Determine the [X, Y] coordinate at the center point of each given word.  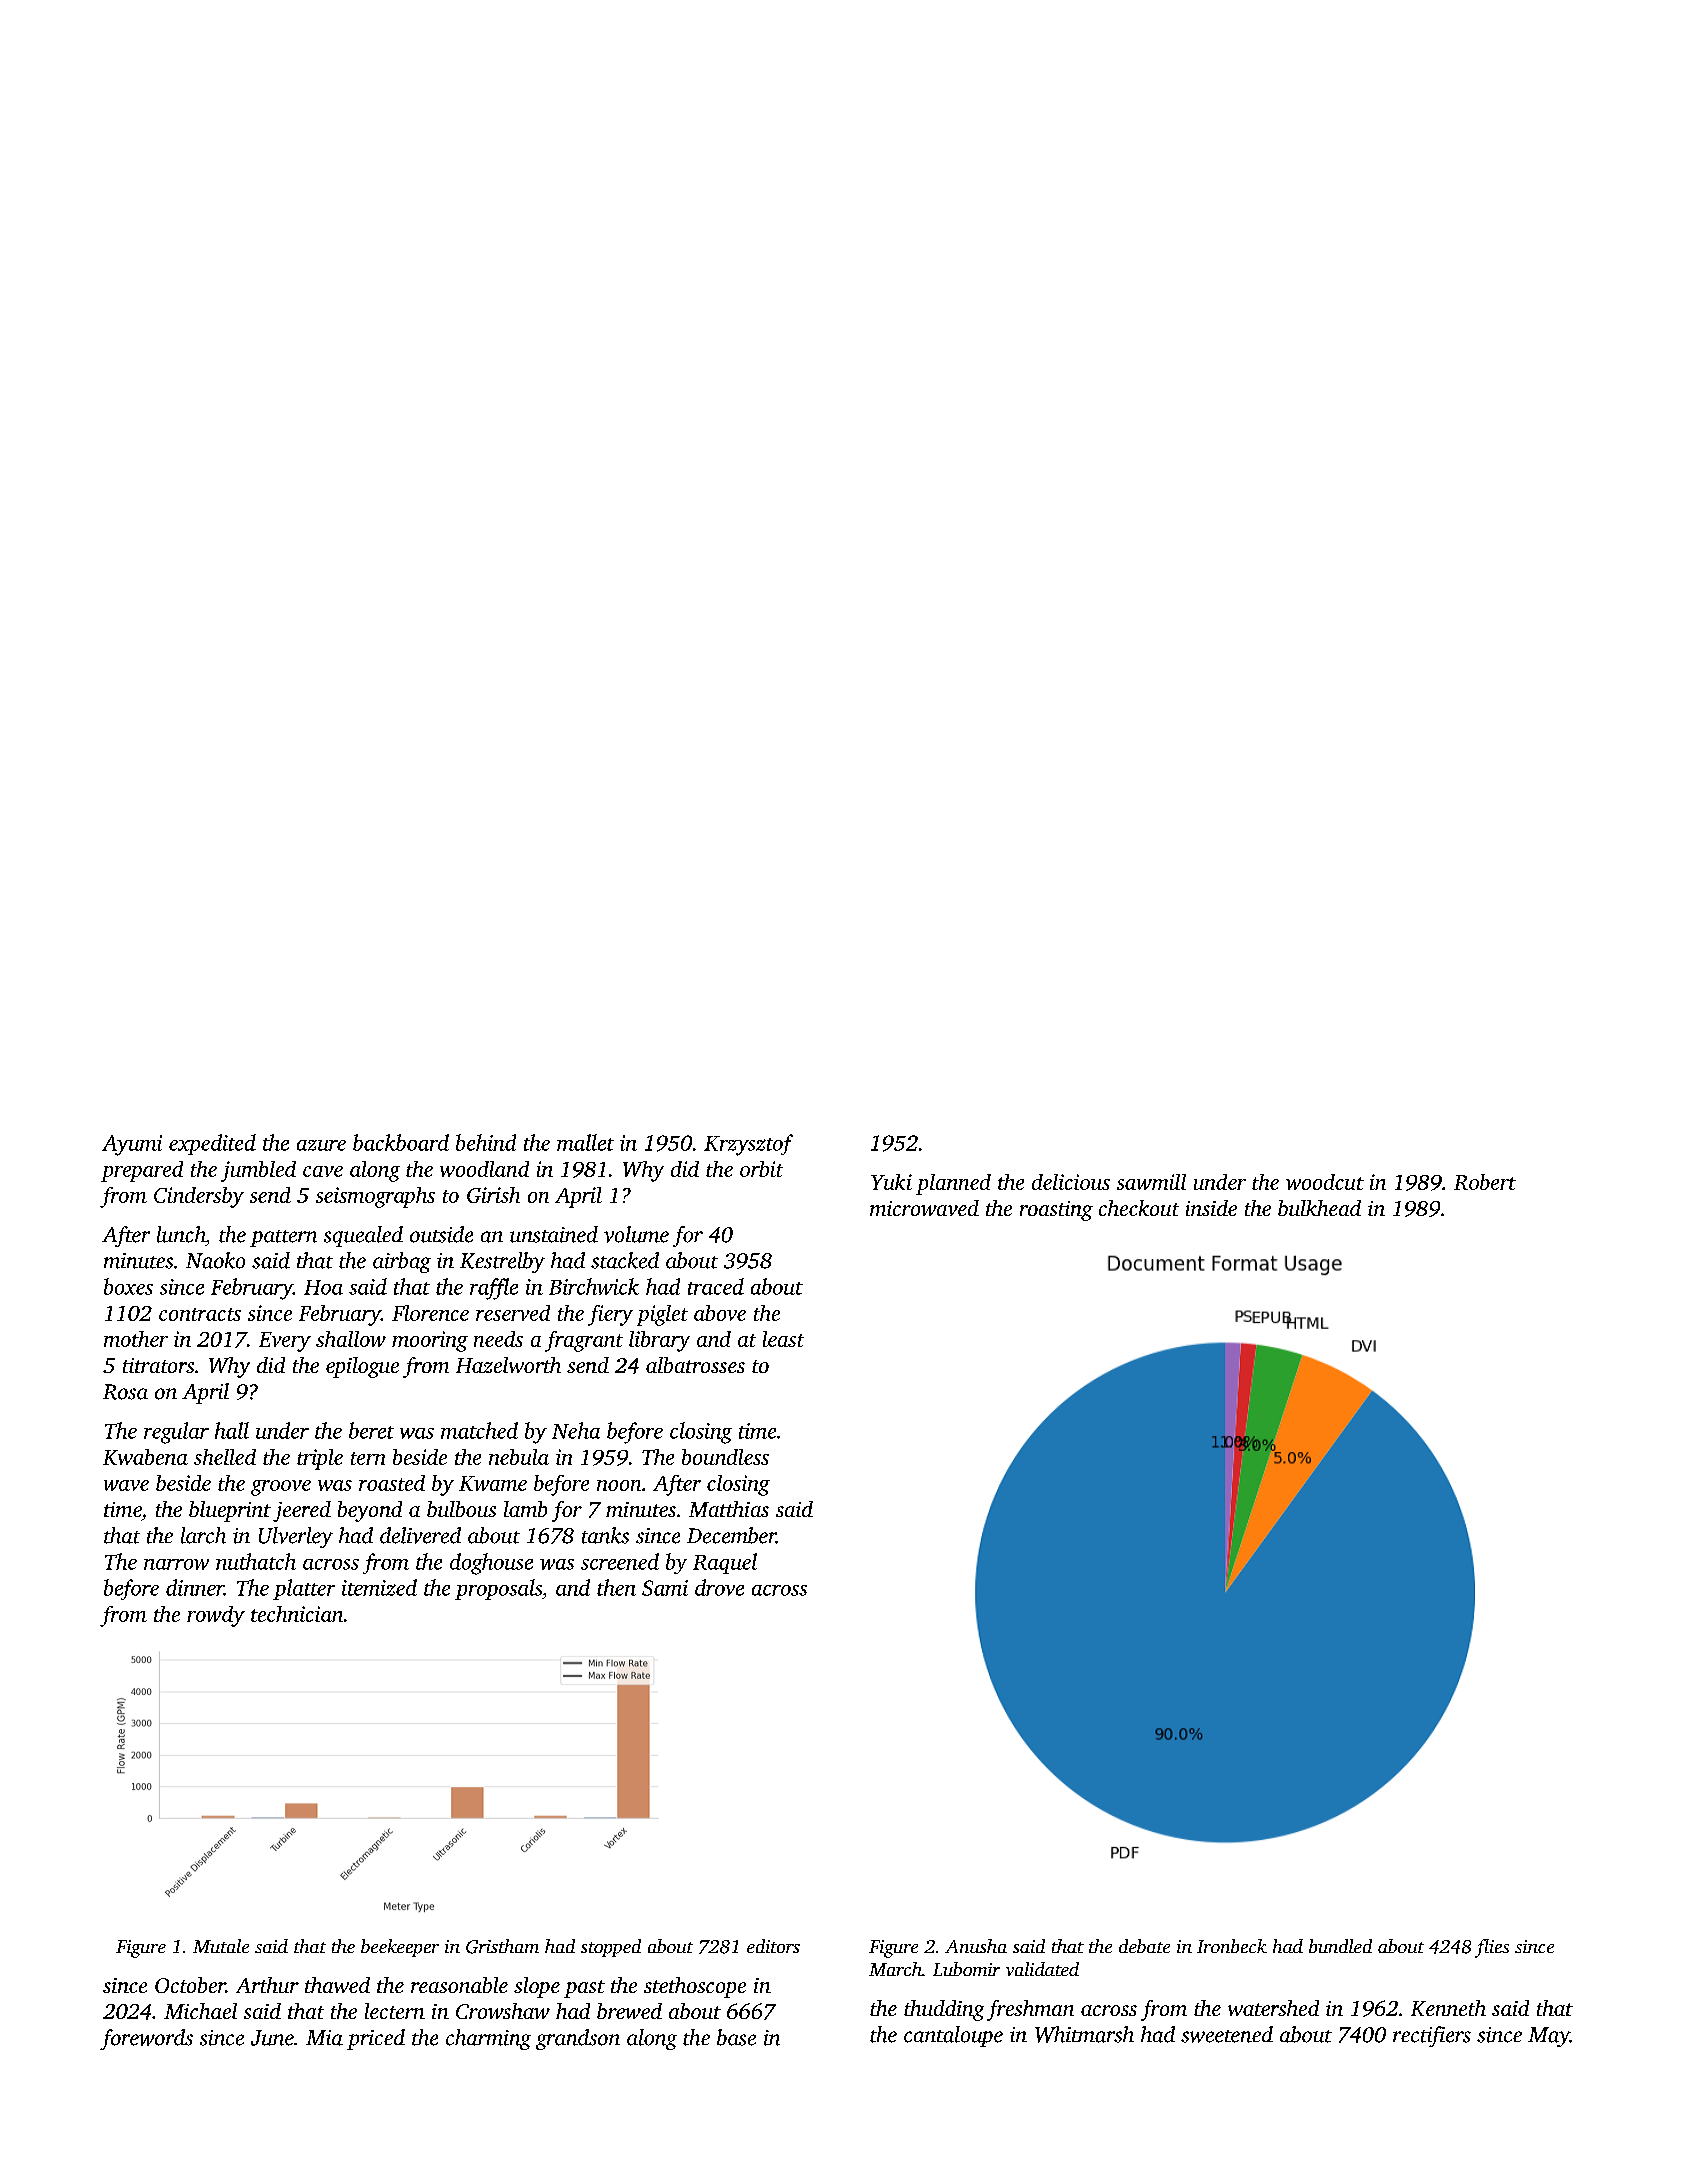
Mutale [221, 1946]
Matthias [729, 1509]
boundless [725, 1457]
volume [636, 1234]
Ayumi [132, 1145]
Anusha [976, 1946]
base [736, 2037]
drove [719, 1587]
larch [203, 1535]
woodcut [1325, 1182]
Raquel [725, 1563]
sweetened [1227, 2034]
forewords [146, 2039]
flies [1492, 1948]
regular [176, 1433]
